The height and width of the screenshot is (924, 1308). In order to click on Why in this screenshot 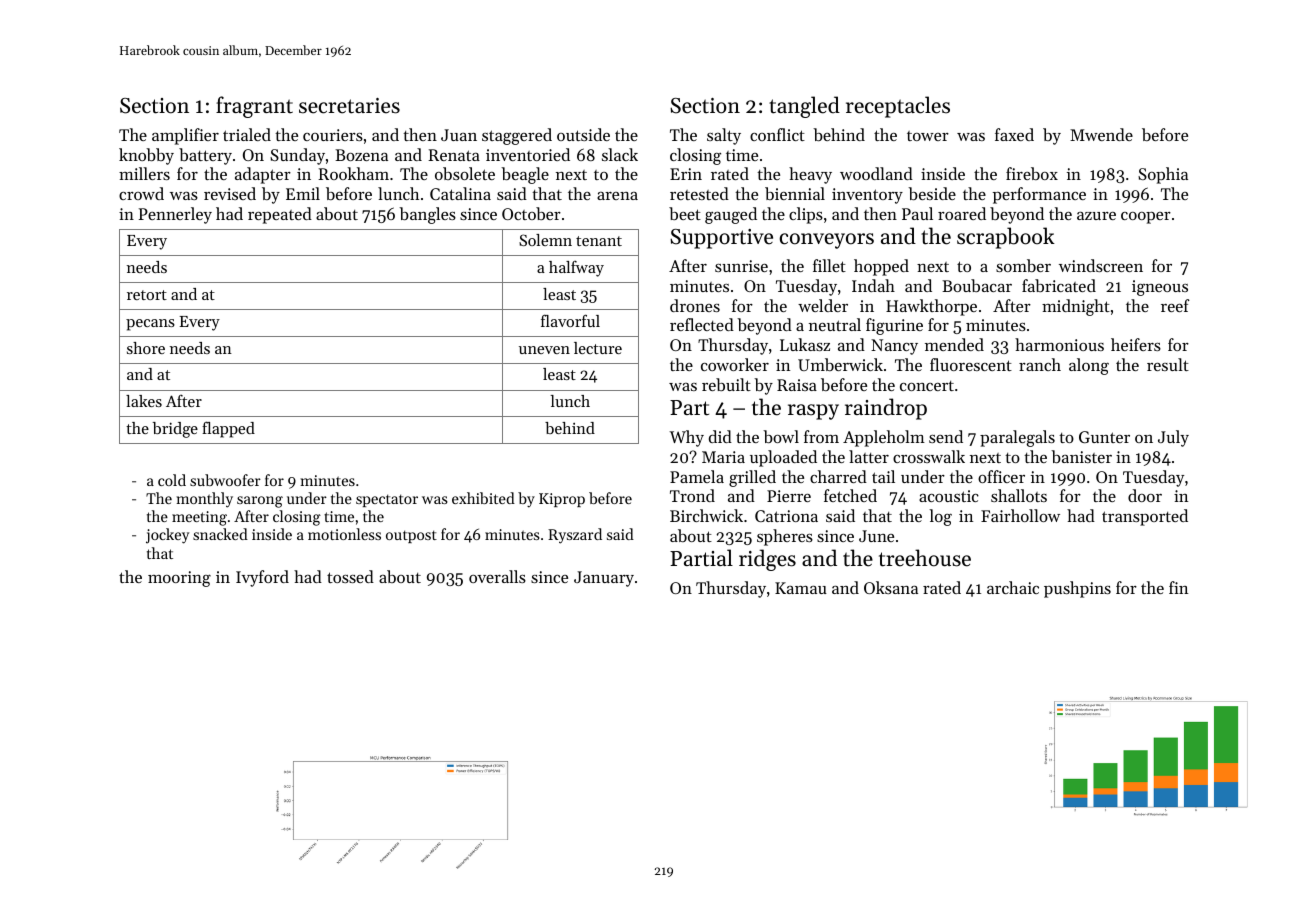, I will do `click(686, 438)`.
